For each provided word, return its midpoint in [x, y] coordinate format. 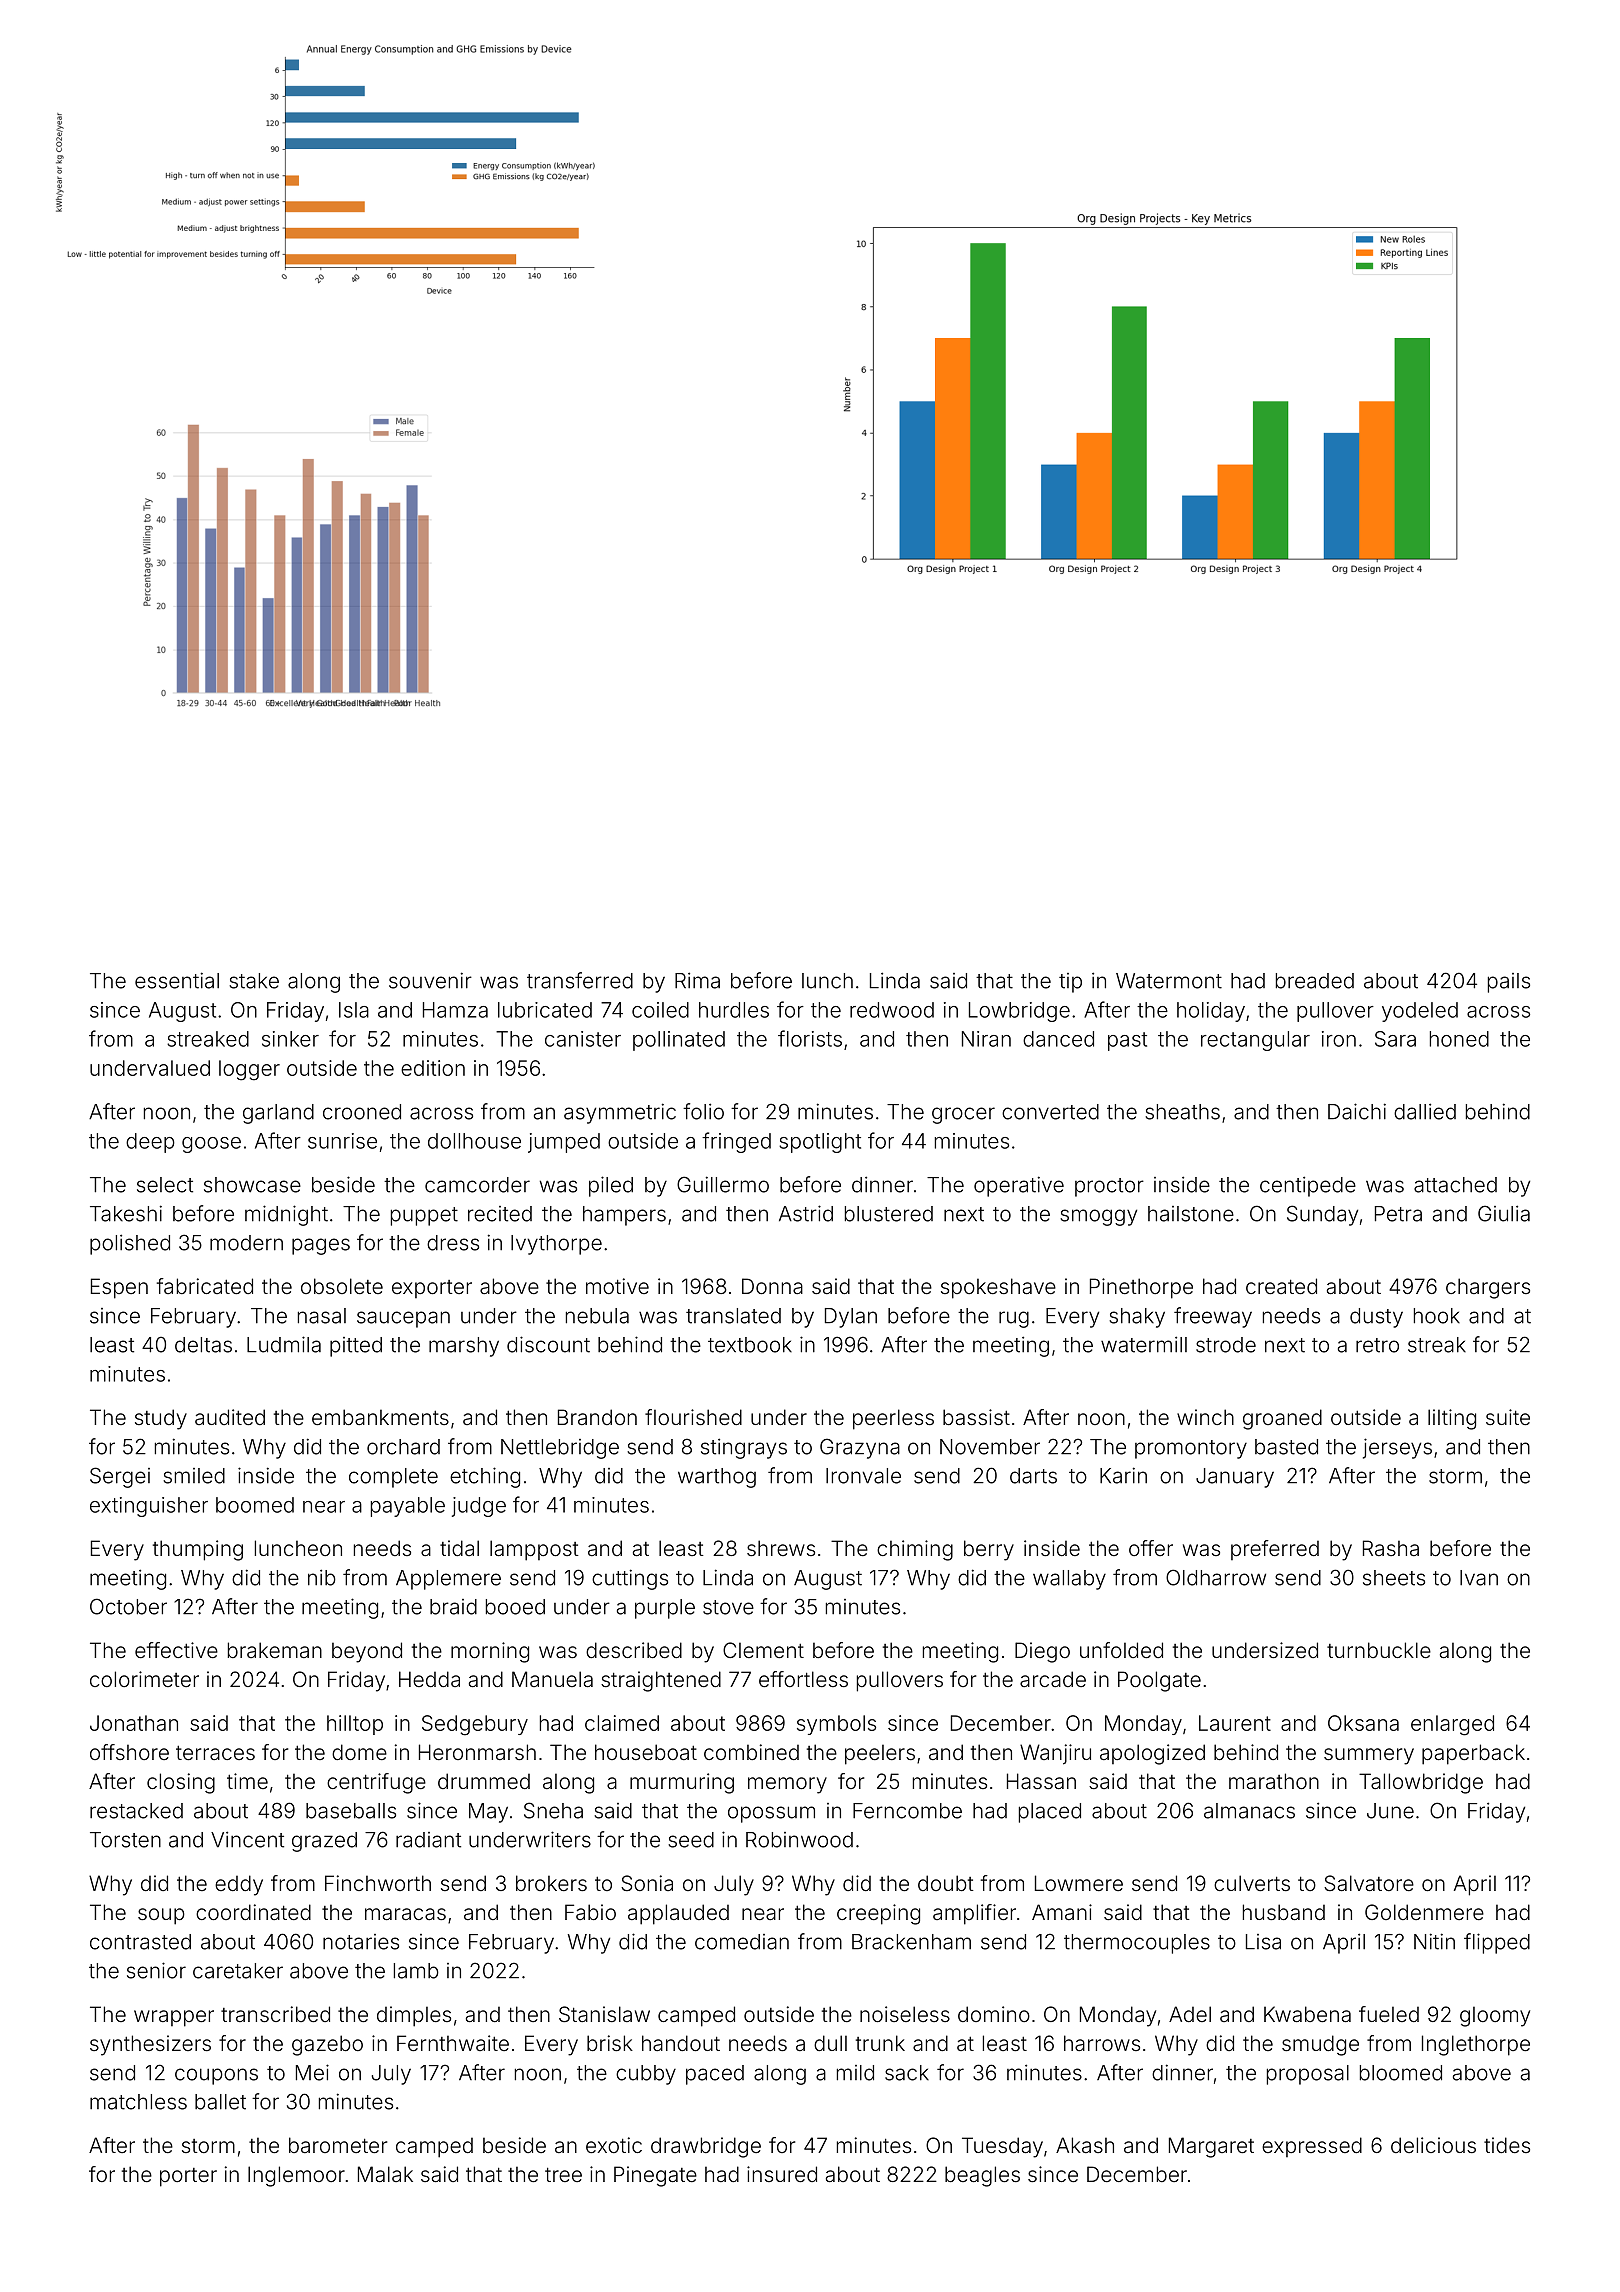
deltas [203, 1345]
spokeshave [998, 1288]
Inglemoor [296, 2176]
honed [1459, 1039]
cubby [646, 2075]
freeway [1213, 1317]
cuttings [630, 1579]
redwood [892, 1010]
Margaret [1211, 2147]
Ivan [1479, 1578]
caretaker [238, 1971]
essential [177, 980]
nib [322, 1577]
